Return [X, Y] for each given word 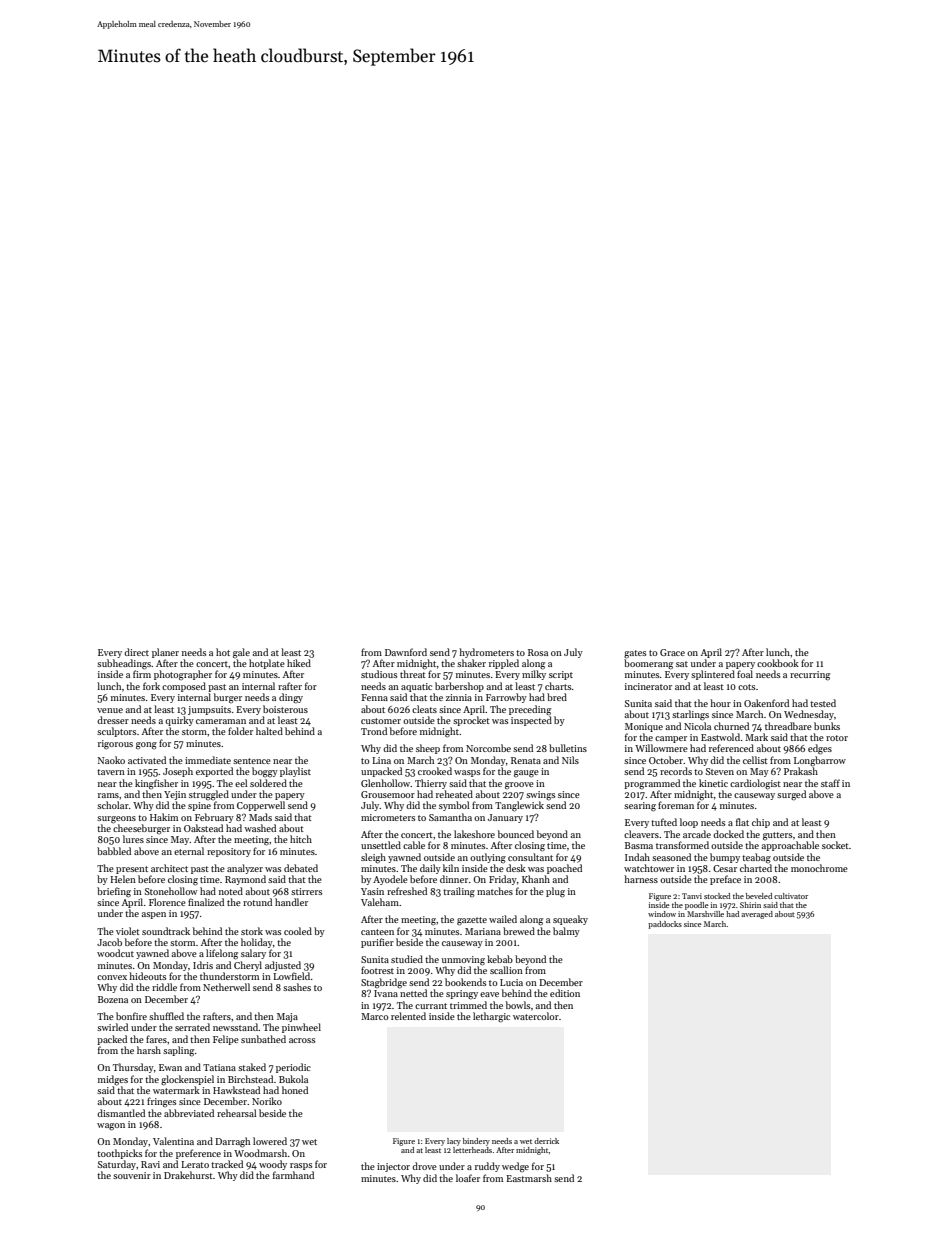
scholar [113, 805]
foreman [676, 805]
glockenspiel [187, 1080]
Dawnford [406, 652]
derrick [546, 1141]
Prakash [801, 771]
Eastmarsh [529, 1178]
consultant [530, 857]
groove [519, 785]
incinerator [648, 686]
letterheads [472, 1150]
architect [169, 868]
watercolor [536, 1016]
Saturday [117, 1165]
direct [136, 652]
